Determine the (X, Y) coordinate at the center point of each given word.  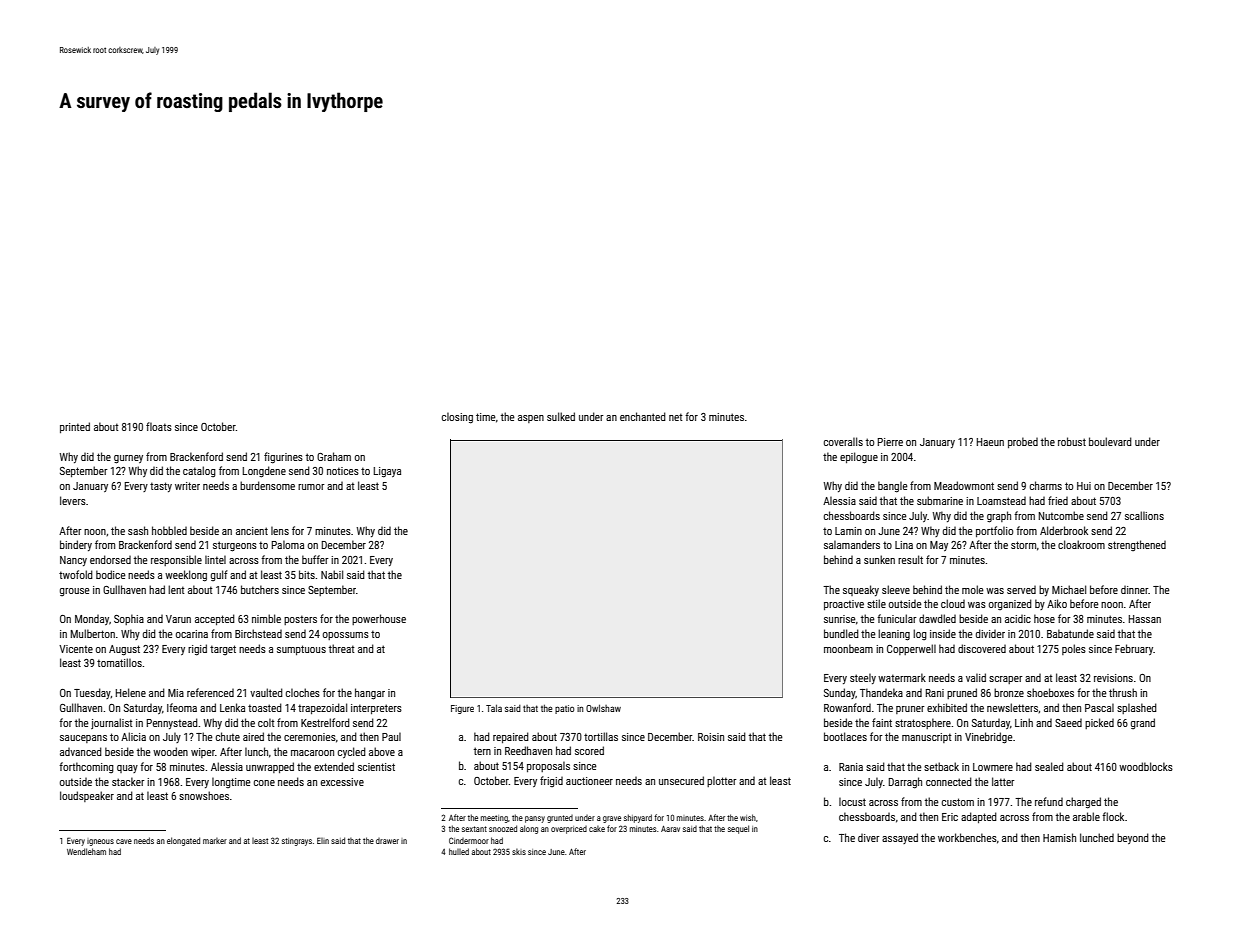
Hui (1084, 486)
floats (159, 426)
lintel (215, 559)
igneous (100, 842)
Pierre (890, 442)
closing (457, 418)
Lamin (848, 531)
